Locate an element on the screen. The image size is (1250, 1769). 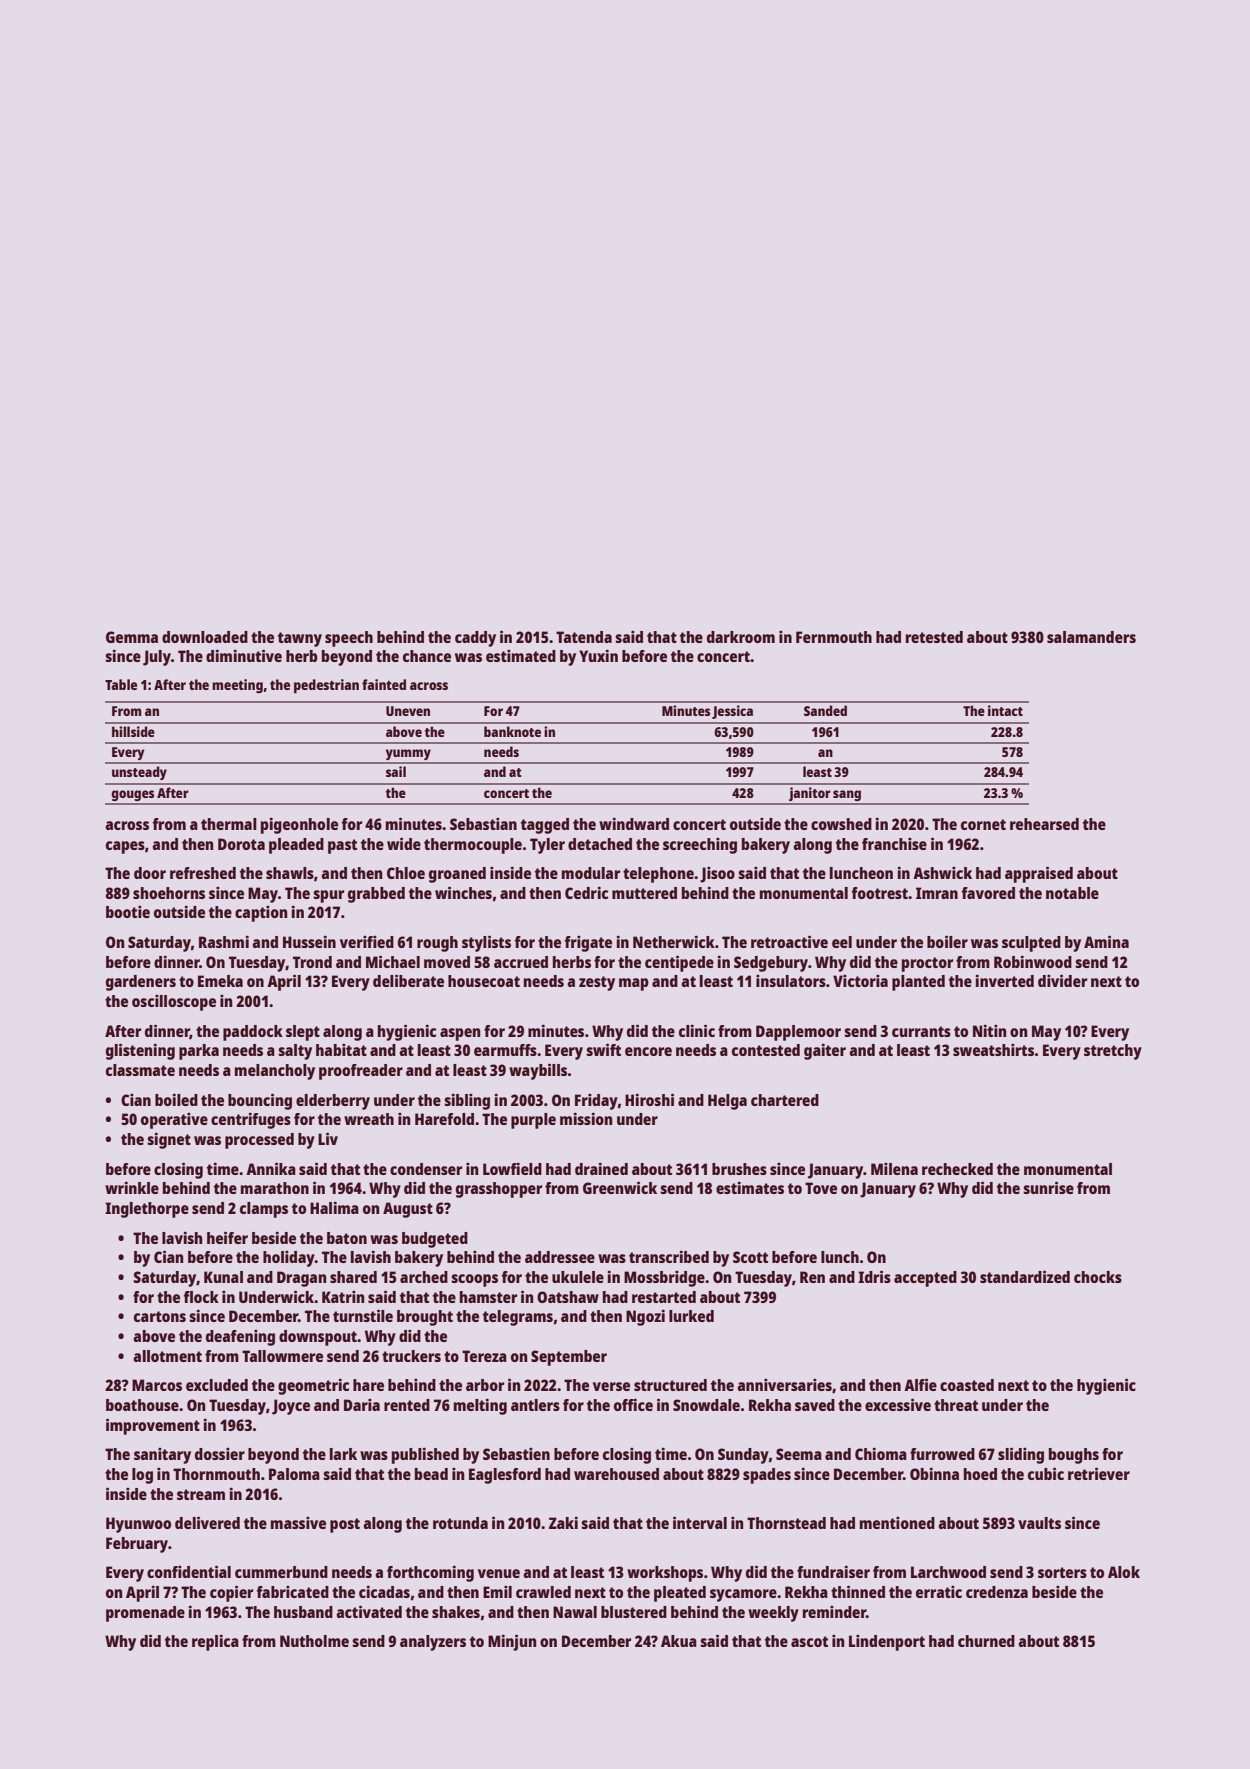
Eaglesford is located at coordinates (505, 1476).
